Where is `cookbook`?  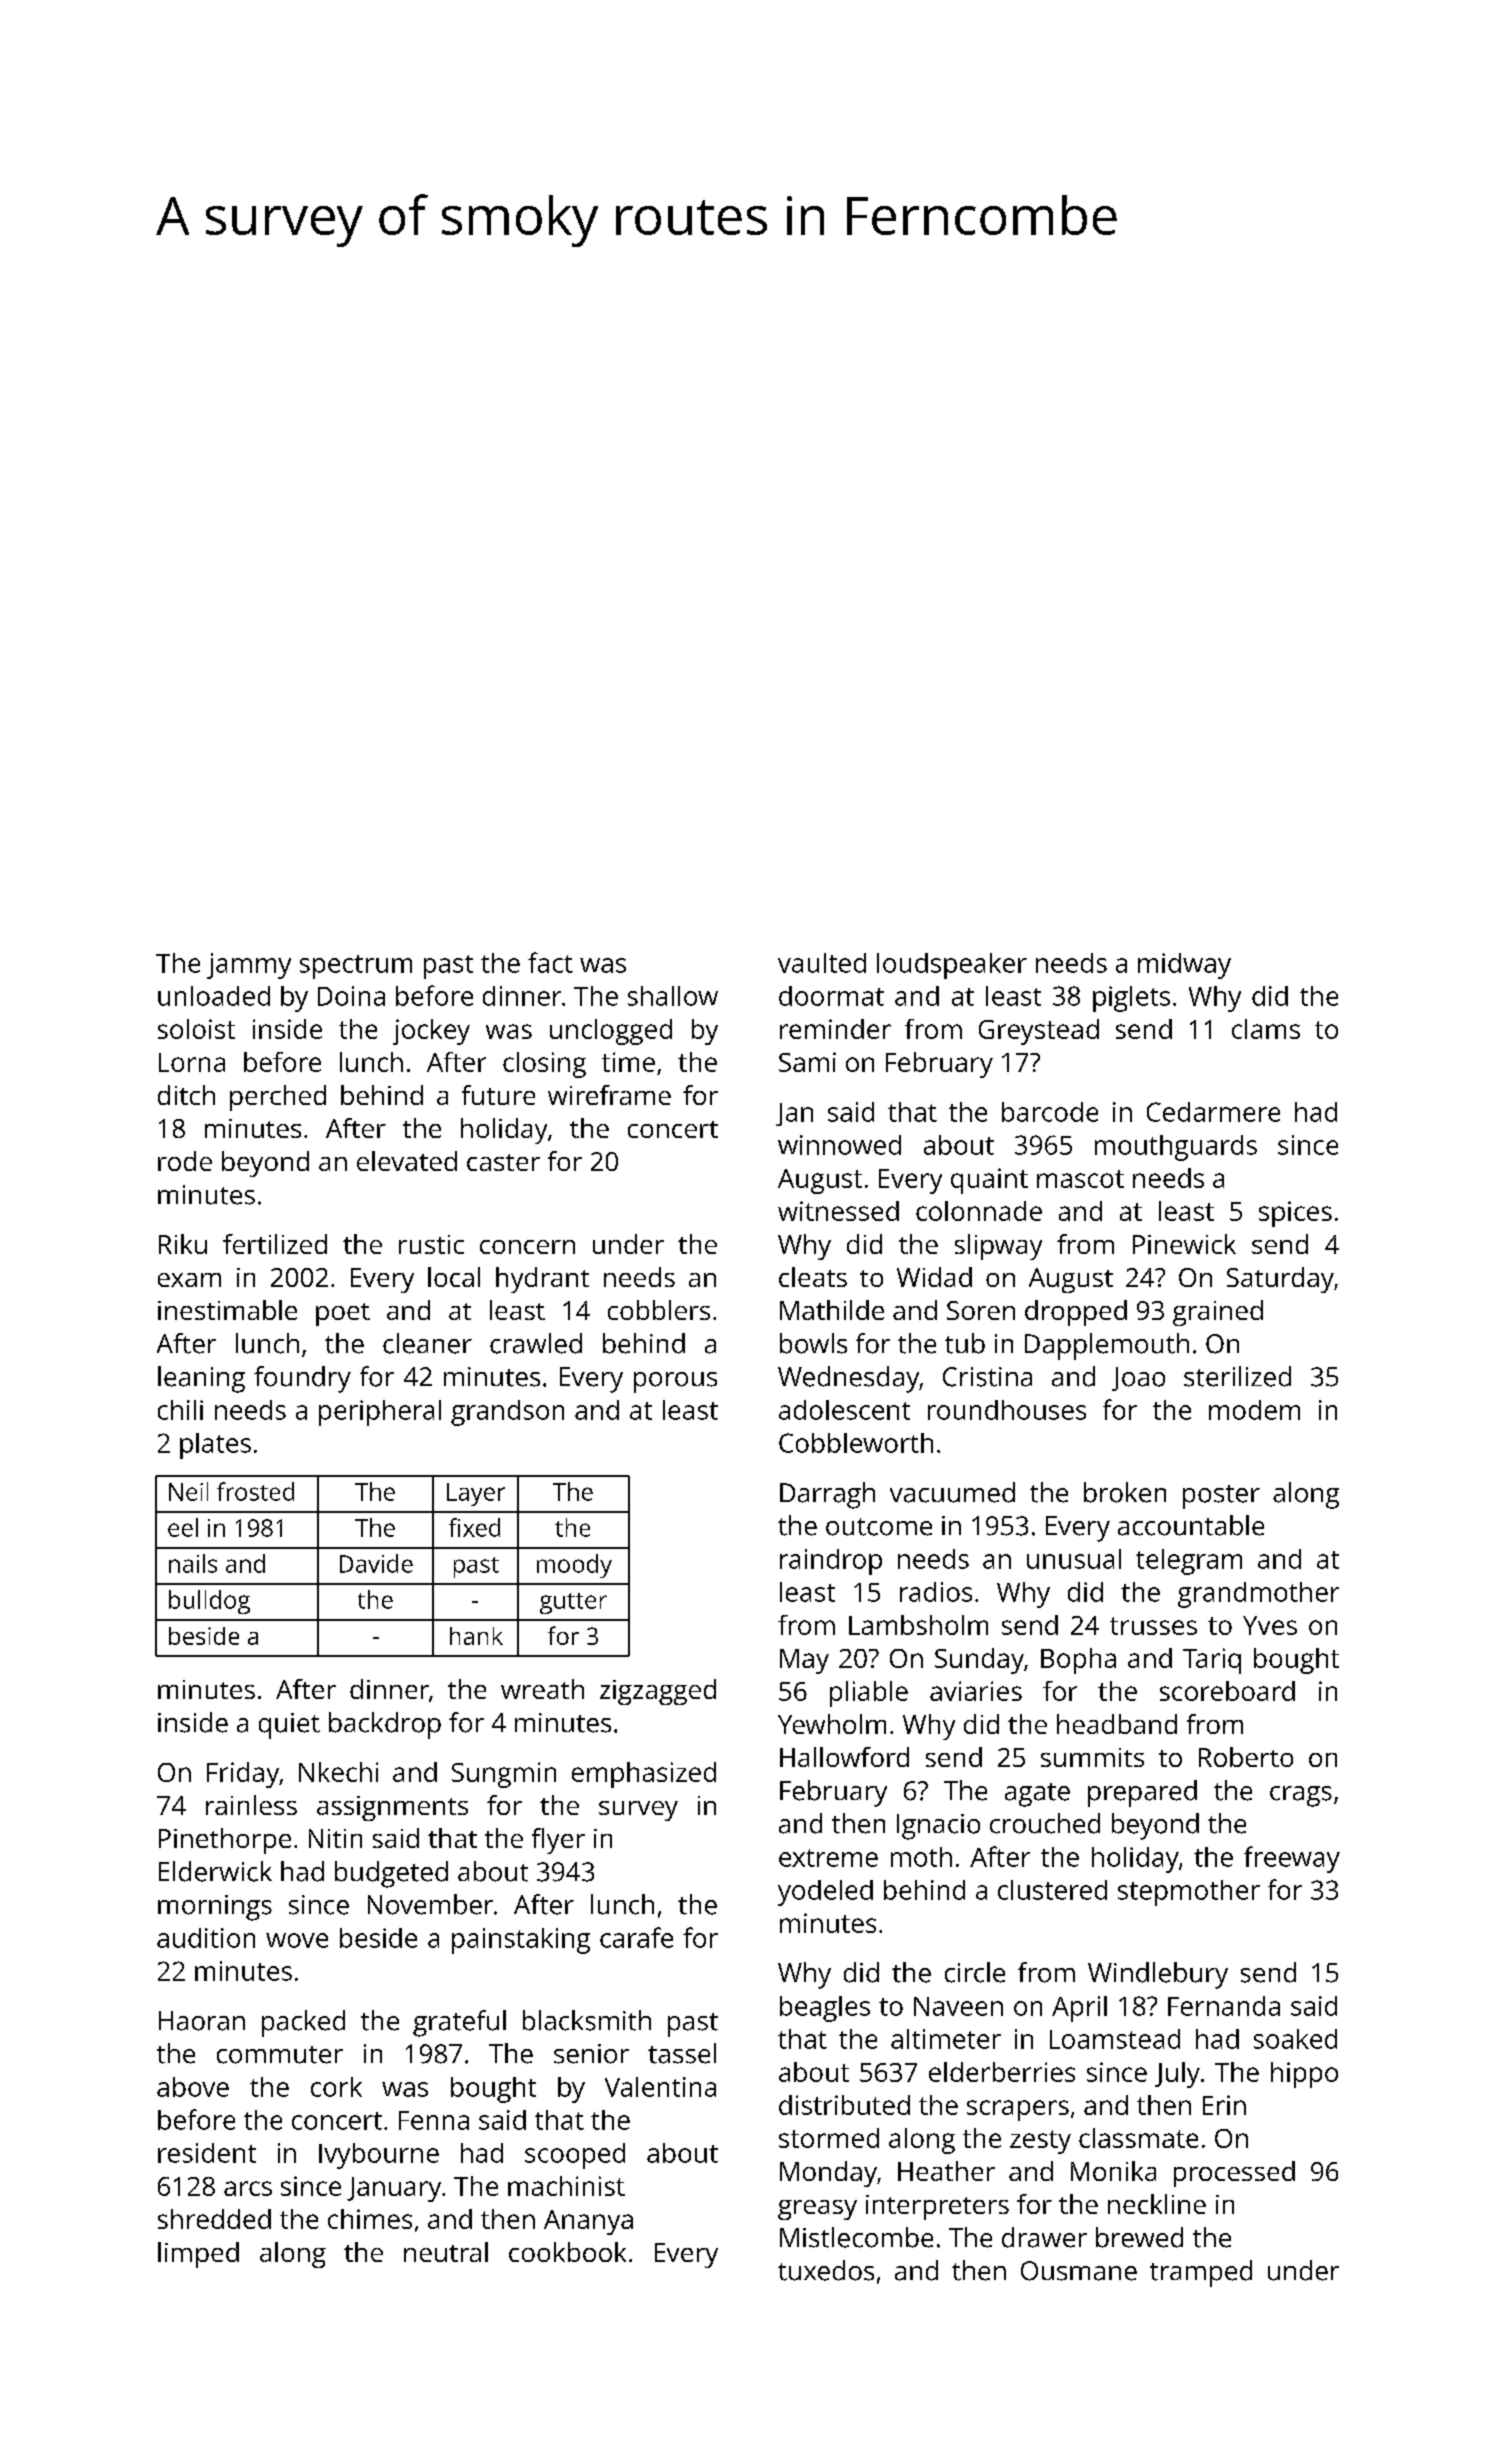
cookbook is located at coordinates (567, 2252).
